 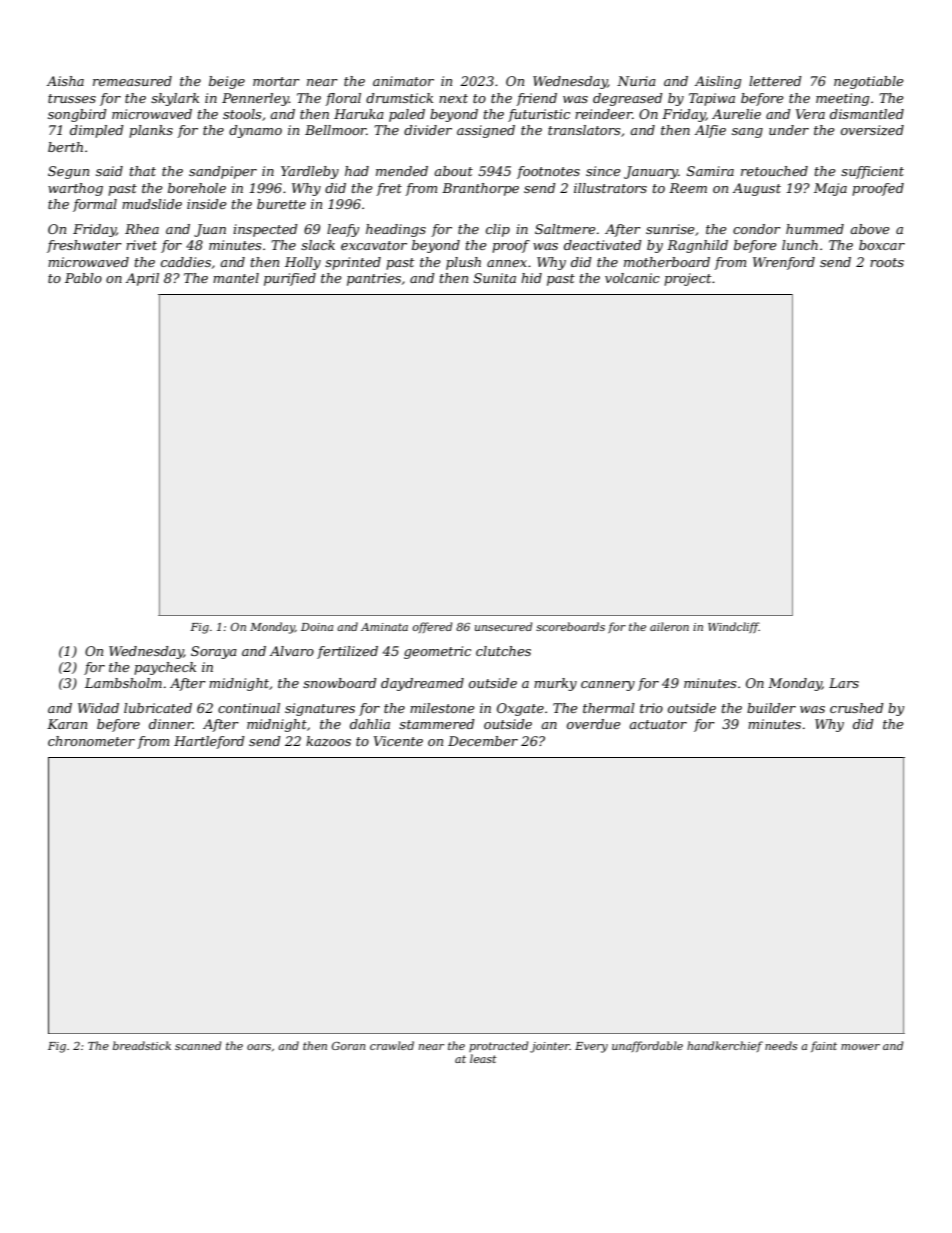 I want to click on scanned, so click(x=198, y=1045).
